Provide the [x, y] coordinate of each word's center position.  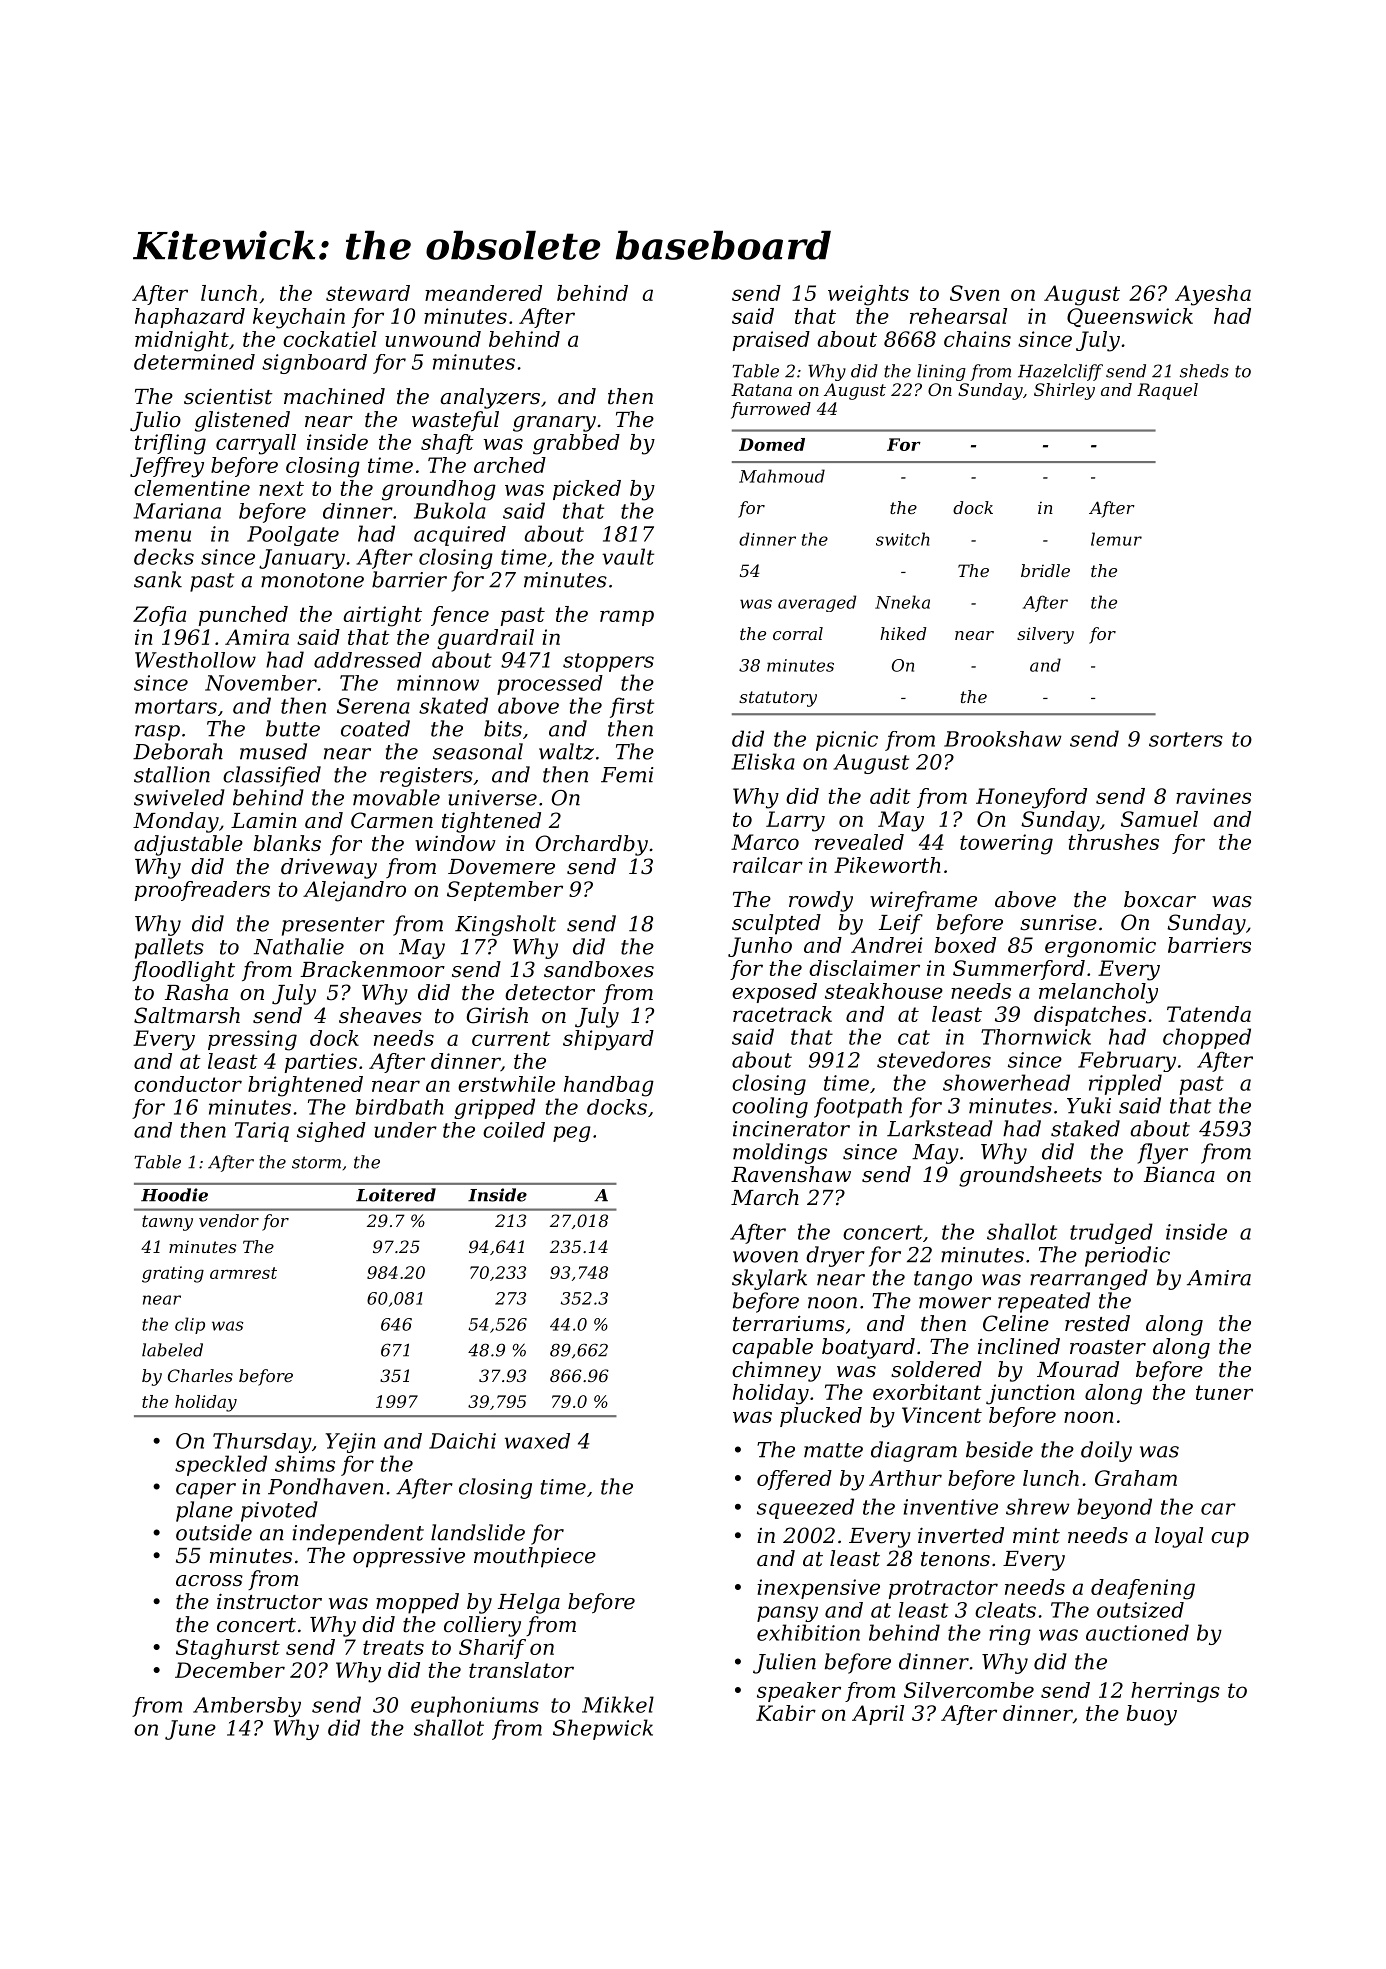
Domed [772, 444]
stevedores [934, 1059]
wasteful [455, 421]
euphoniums [475, 1706]
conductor [188, 1084]
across [209, 1581]
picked [587, 490]
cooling [770, 1107]
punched [243, 616]
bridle [1045, 570]
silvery [1045, 635]
